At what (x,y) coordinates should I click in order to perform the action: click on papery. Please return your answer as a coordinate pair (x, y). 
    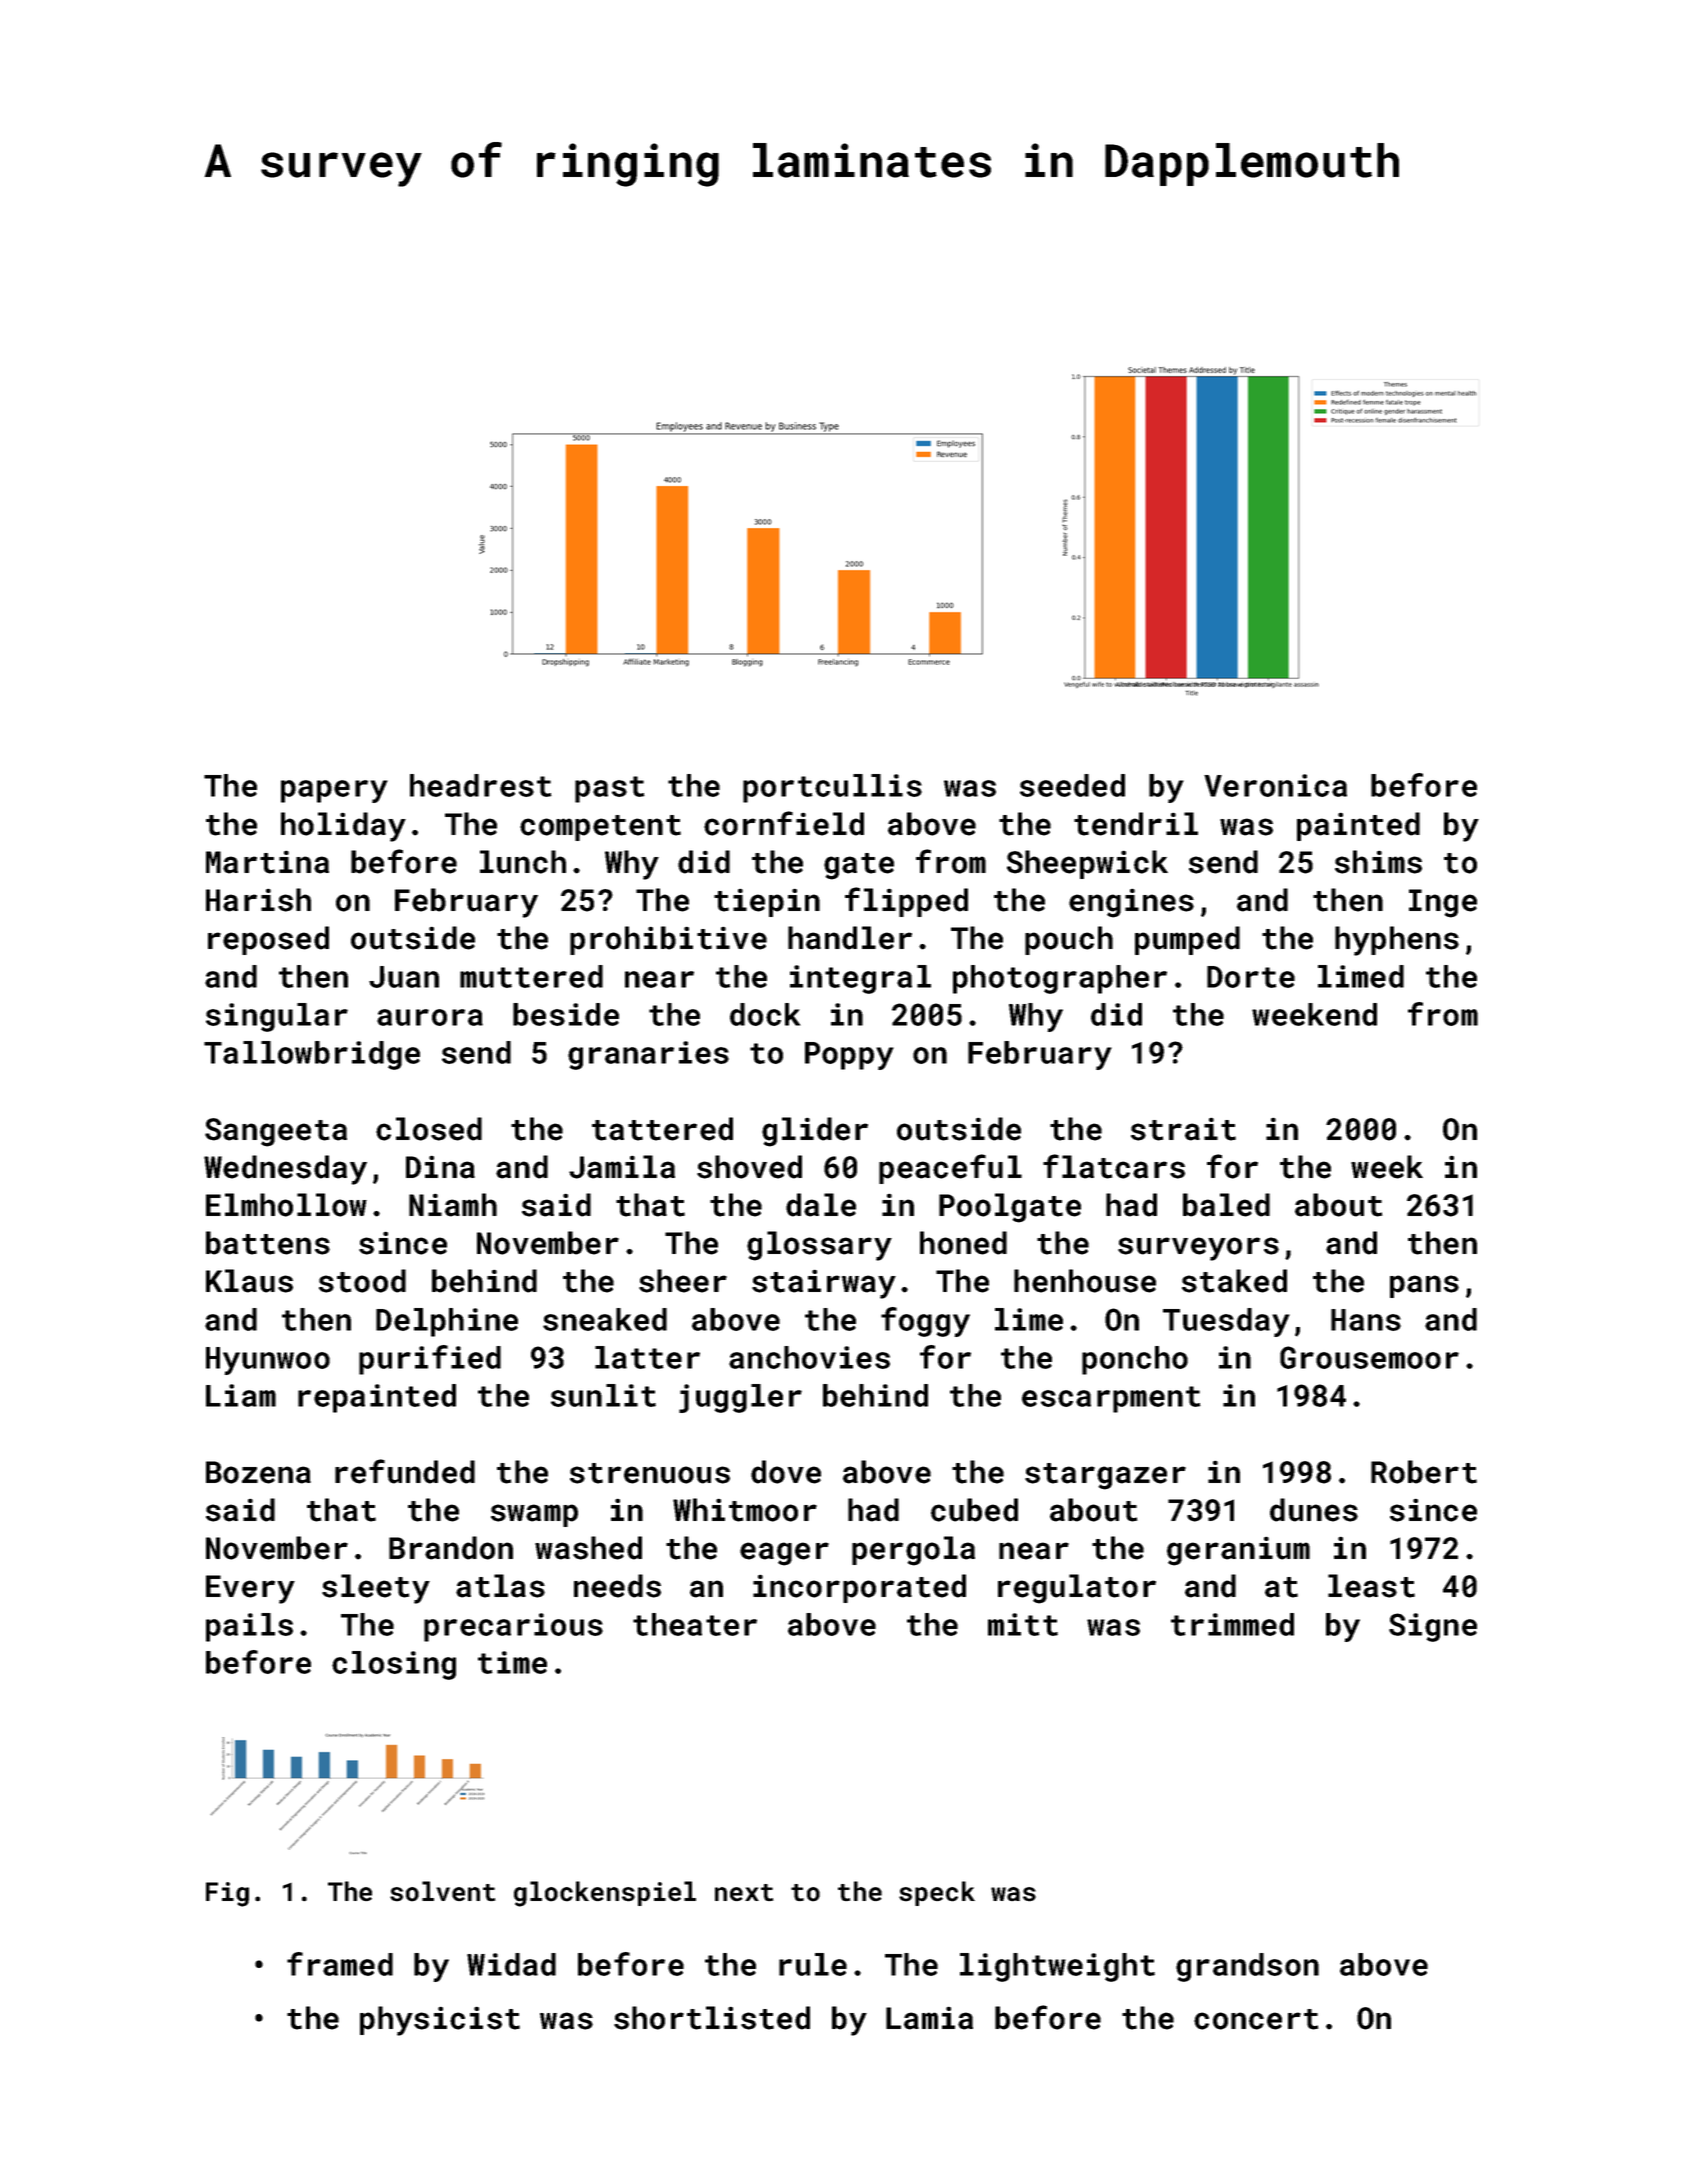
    Looking at the image, I should click on (334, 791).
